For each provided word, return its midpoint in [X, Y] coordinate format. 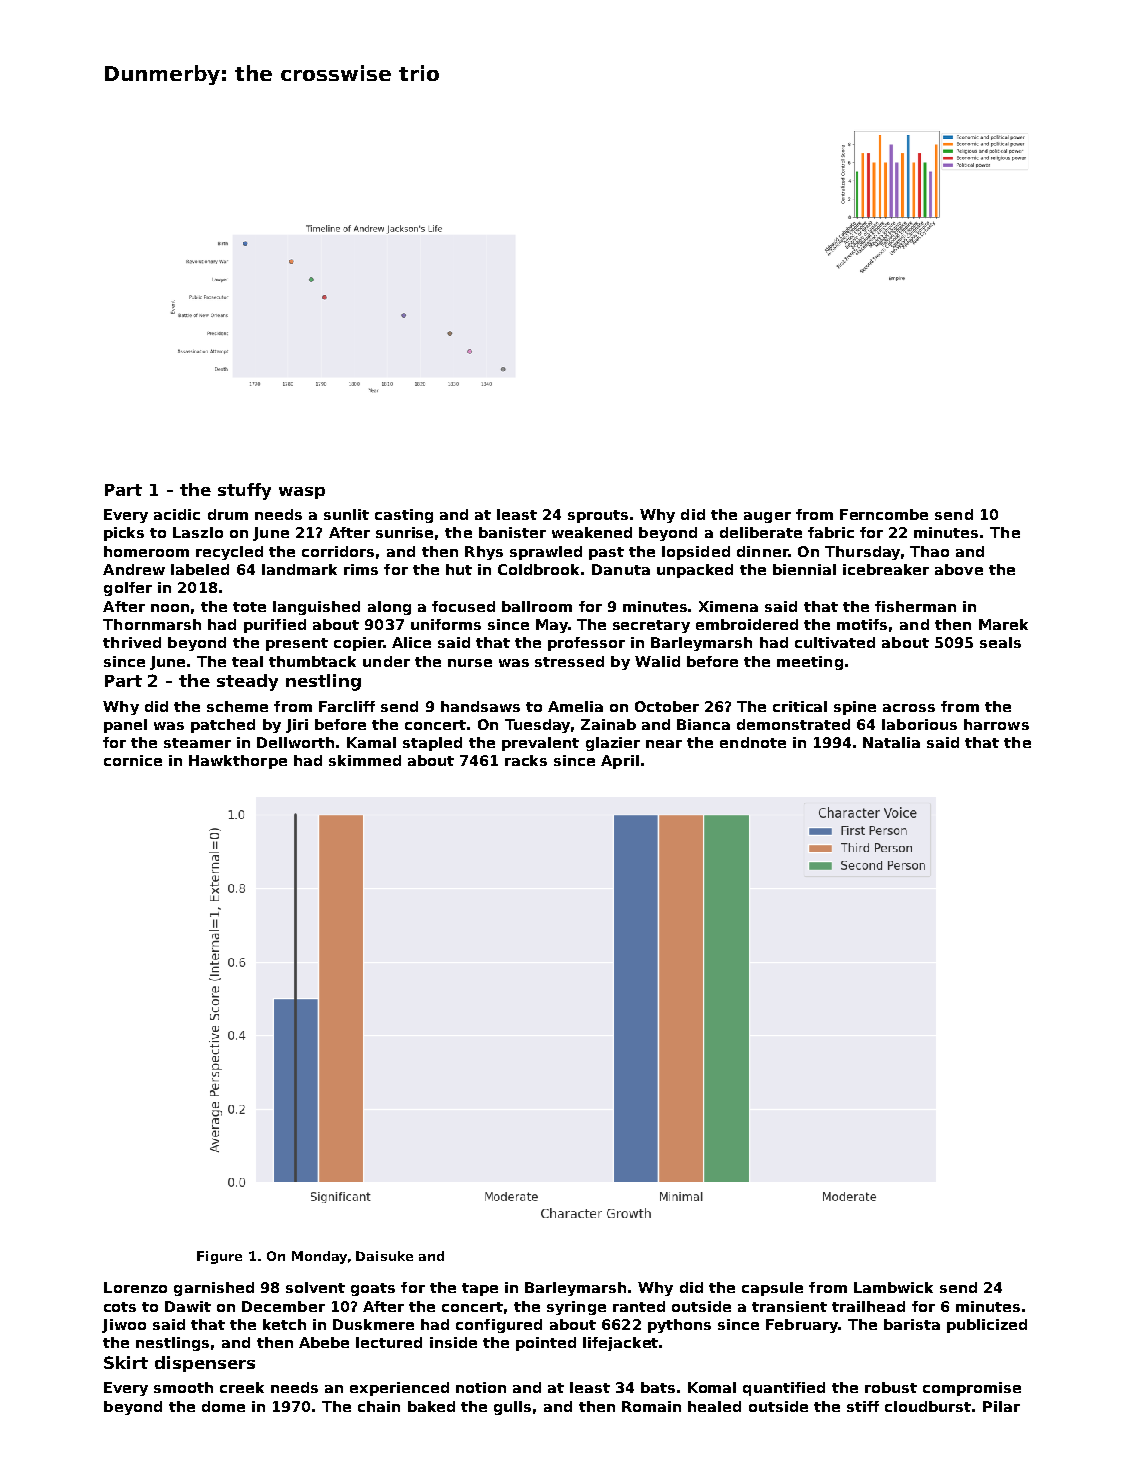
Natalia [891, 742]
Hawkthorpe [238, 762]
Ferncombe [884, 514]
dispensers [205, 1364]
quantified [784, 1389]
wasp [302, 493]
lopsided [696, 553]
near [664, 744]
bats [658, 1387]
